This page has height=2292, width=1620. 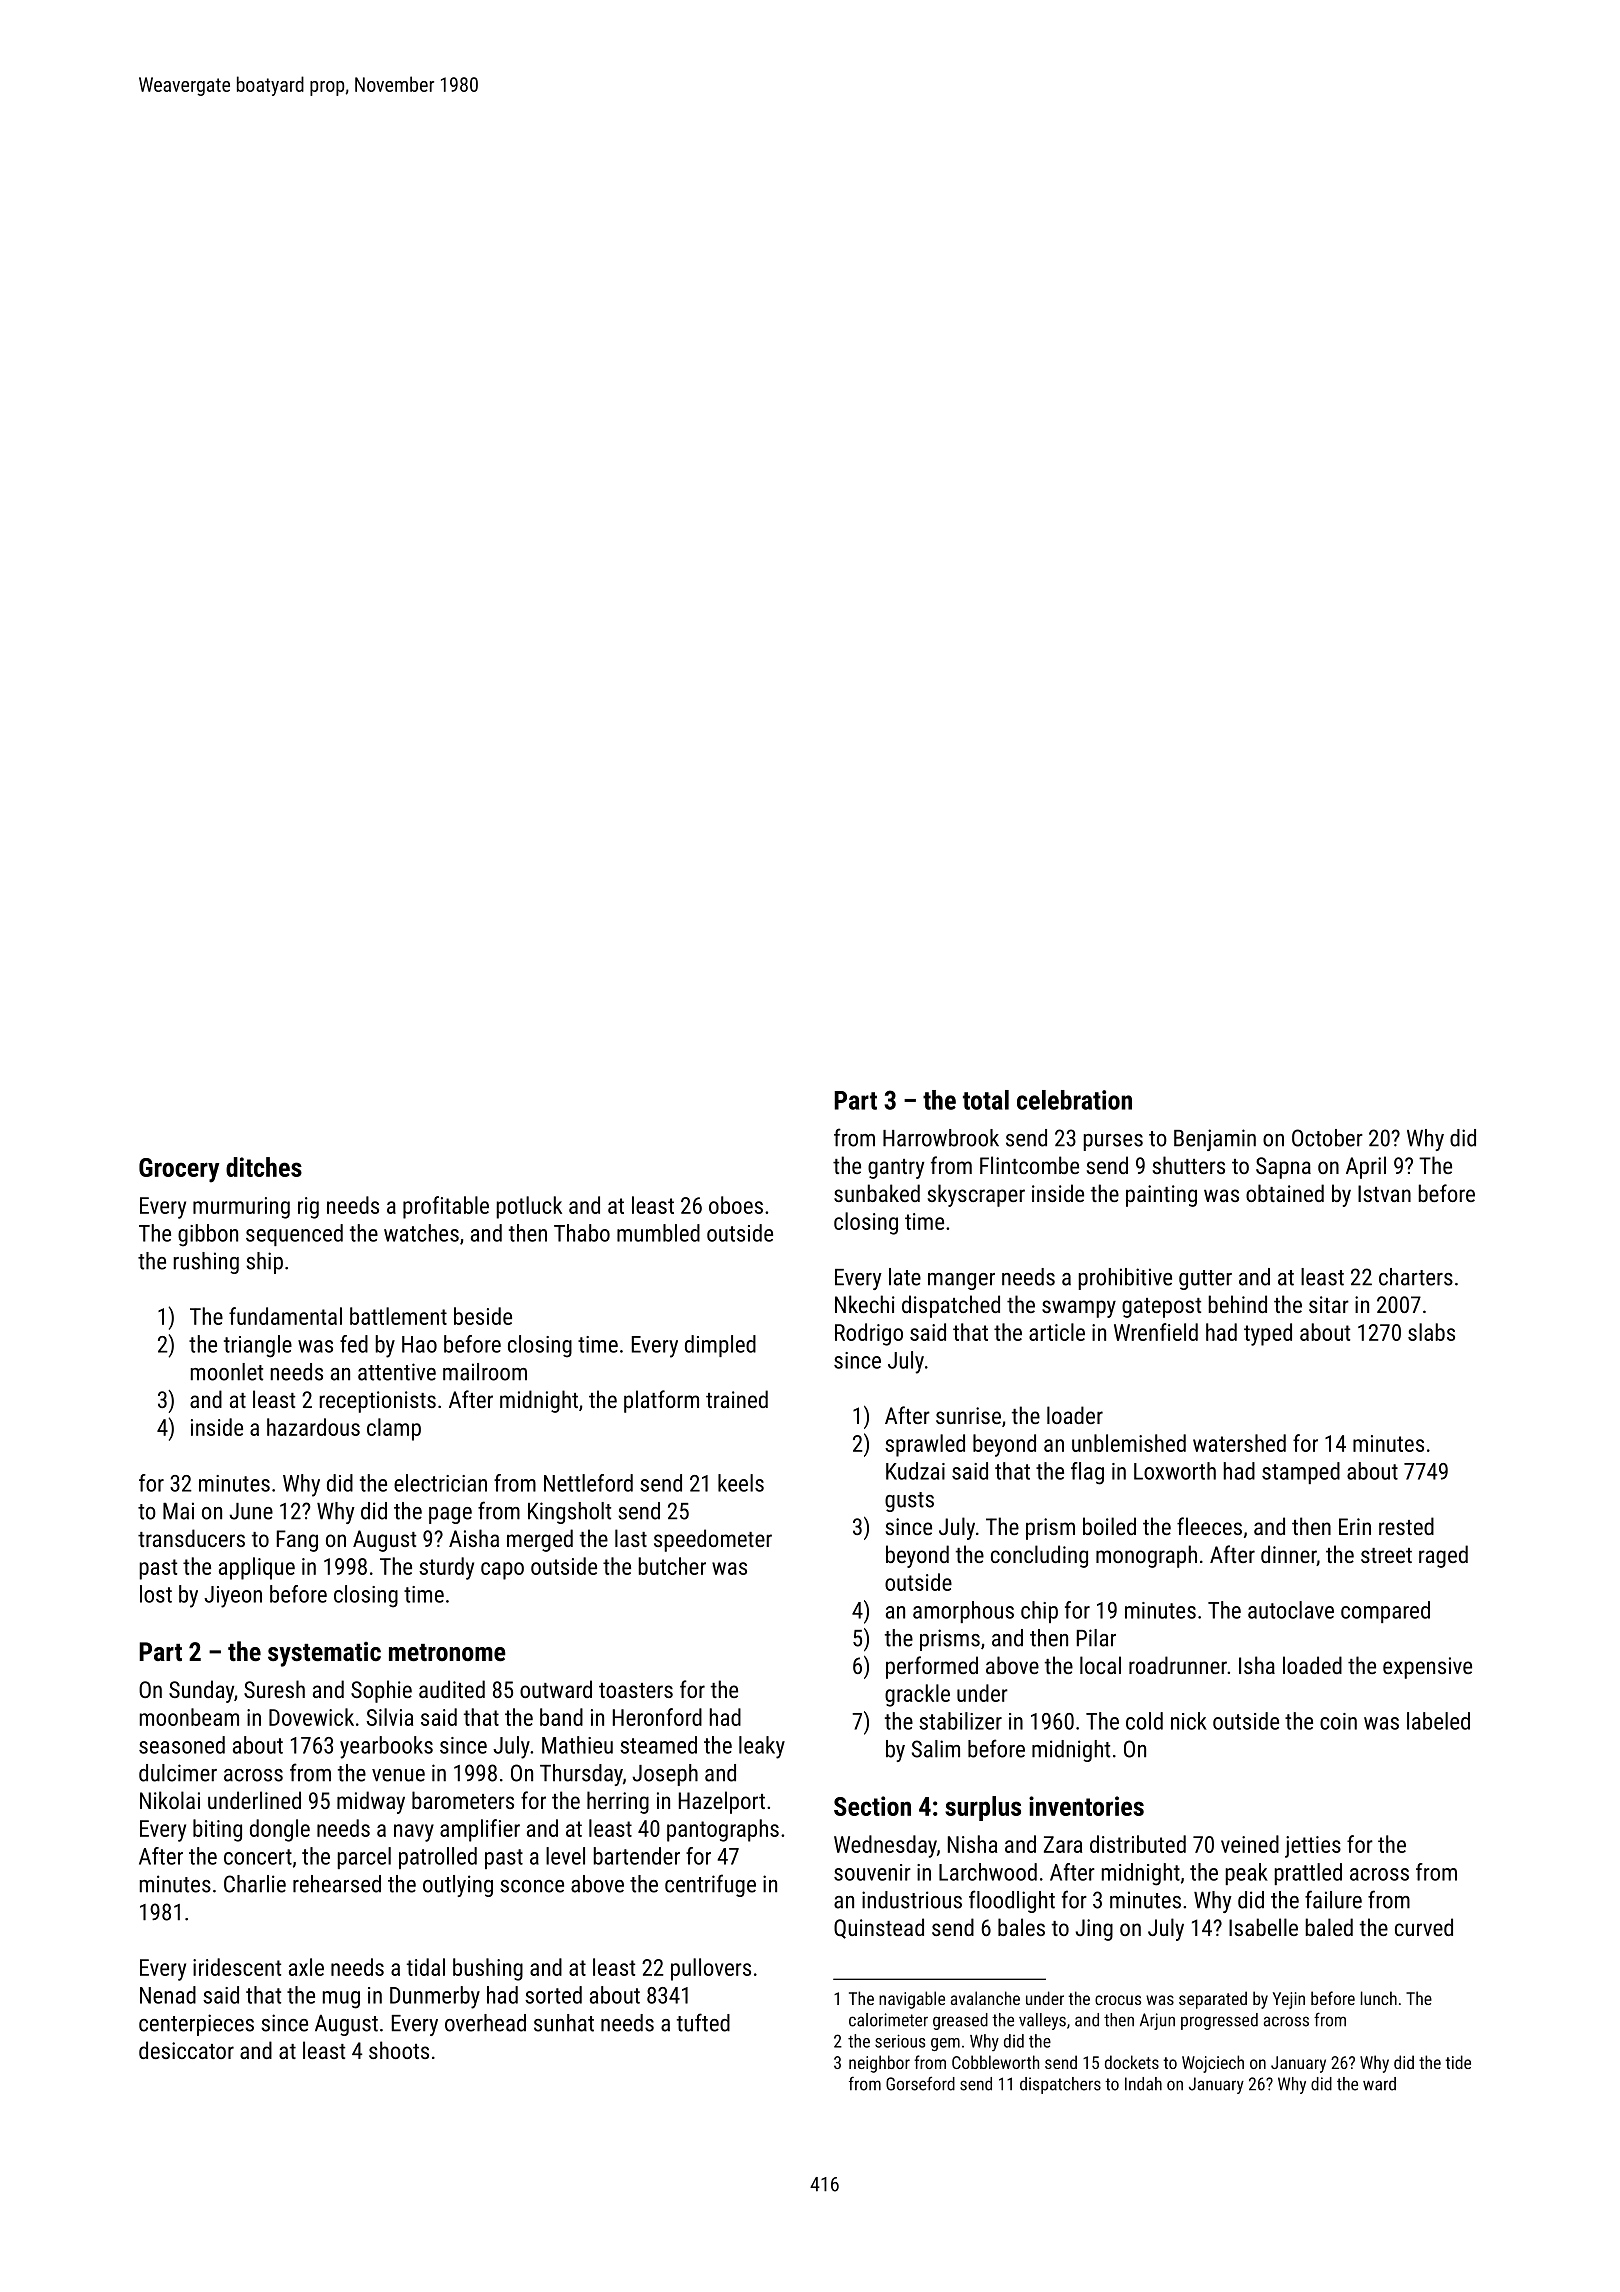 I want to click on Wrenfield, so click(x=1156, y=1332).
